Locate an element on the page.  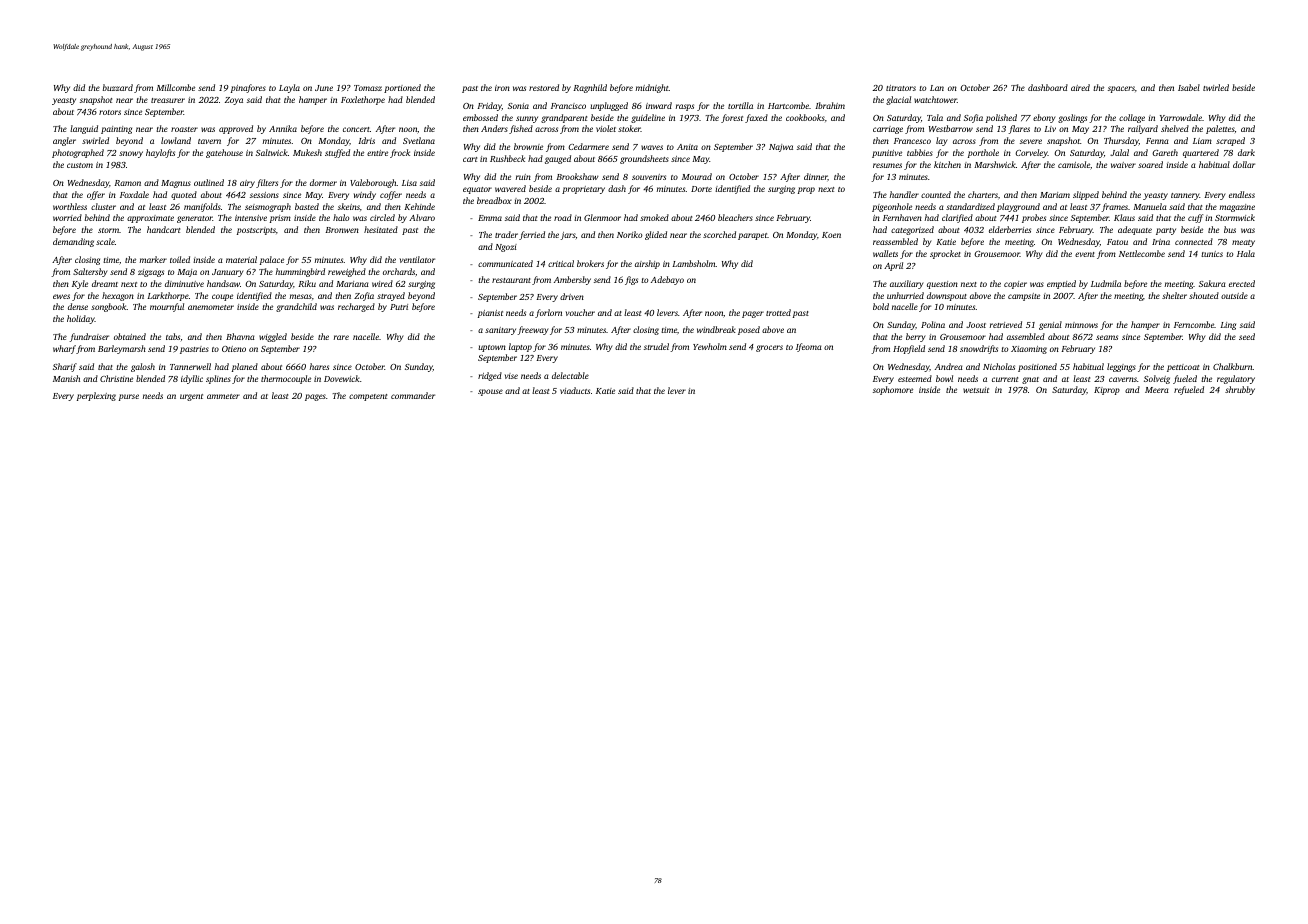
Marshwick is located at coordinates (995, 164).
